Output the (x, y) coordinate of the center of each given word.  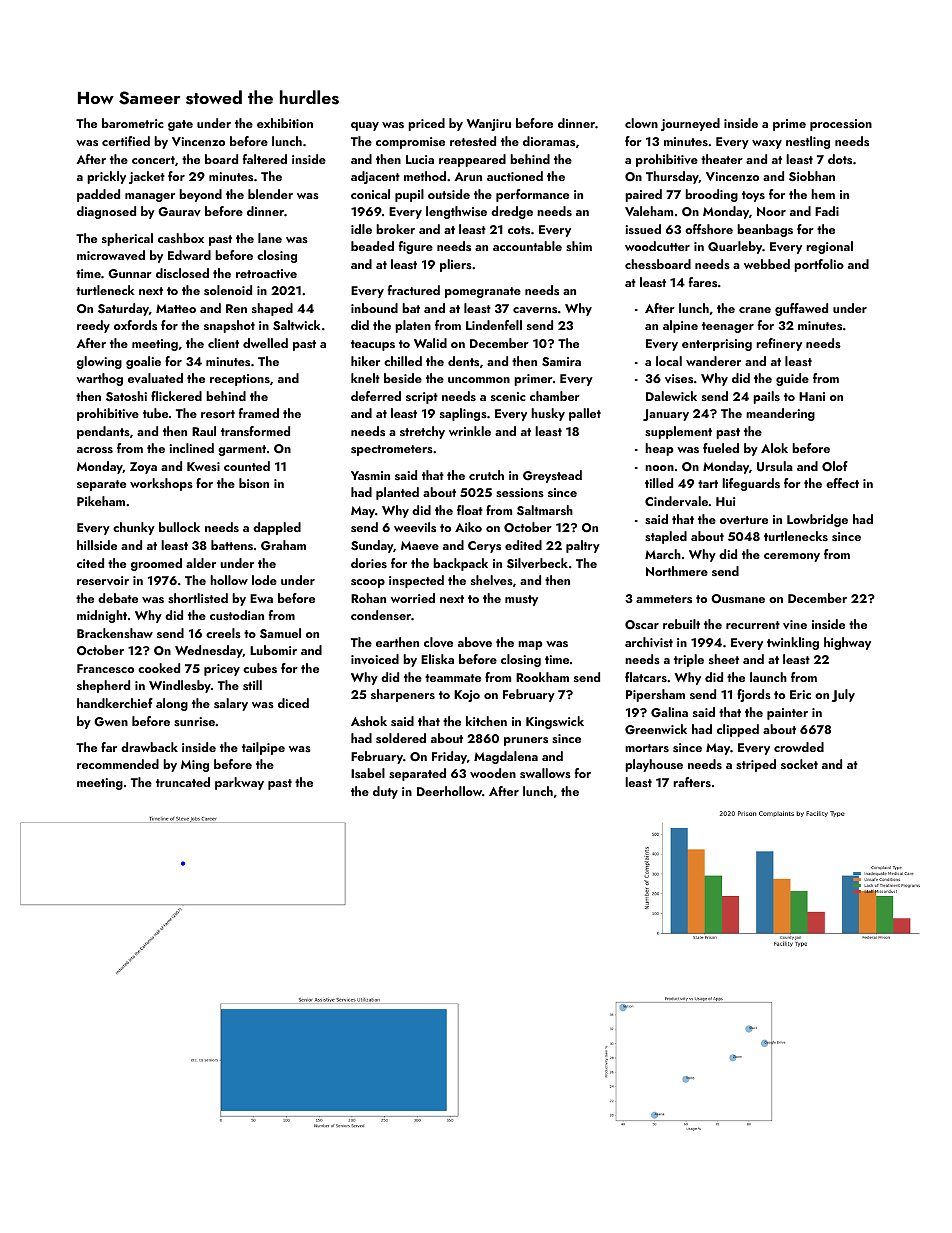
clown (641, 123)
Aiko (468, 527)
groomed (156, 564)
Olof (835, 466)
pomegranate (483, 292)
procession (841, 125)
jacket (147, 177)
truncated (183, 782)
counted (247, 466)
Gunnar (130, 274)
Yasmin (370, 475)
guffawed (801, 309)
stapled (666, 537)
